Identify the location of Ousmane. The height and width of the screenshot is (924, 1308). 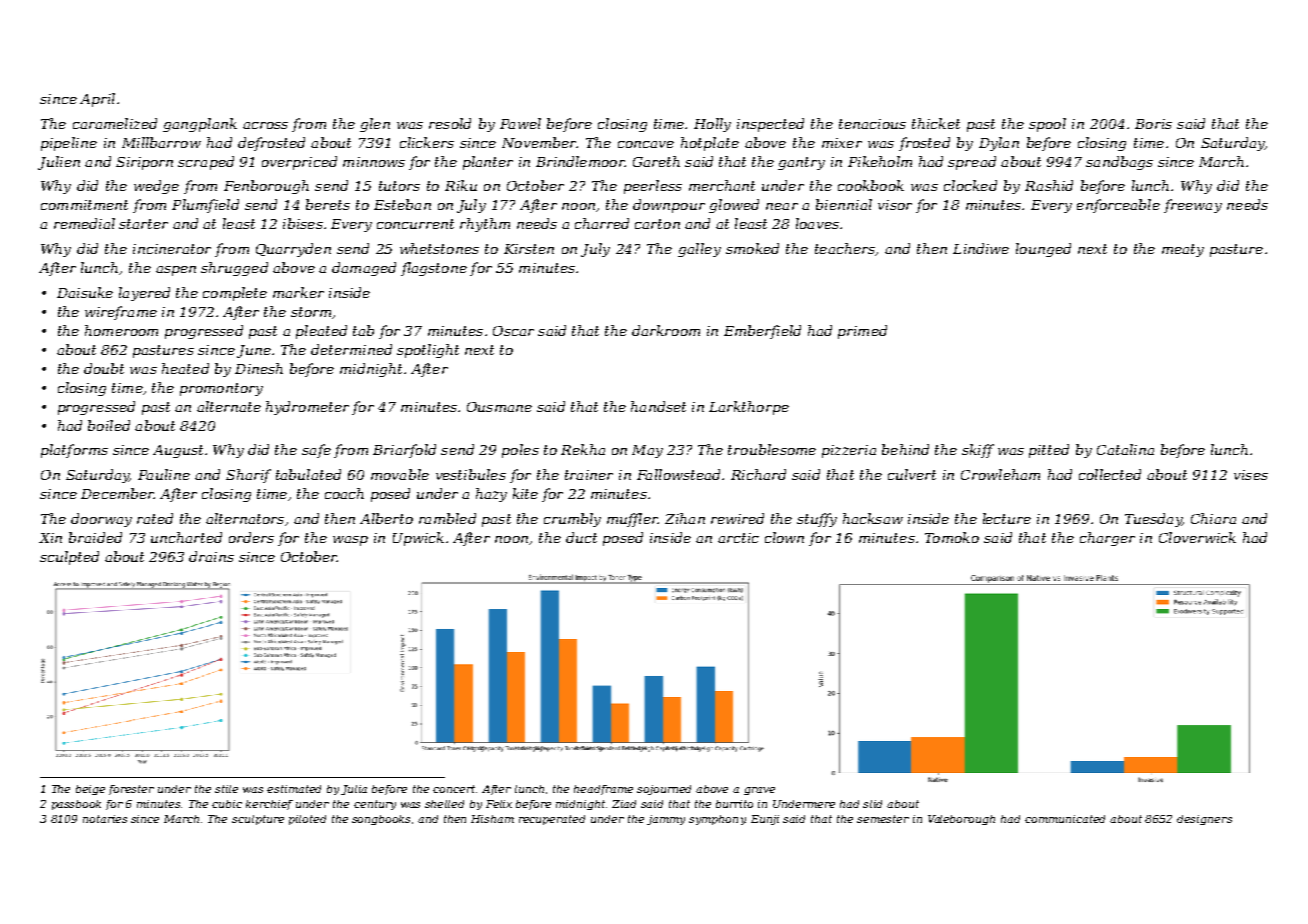
(499, 407).
